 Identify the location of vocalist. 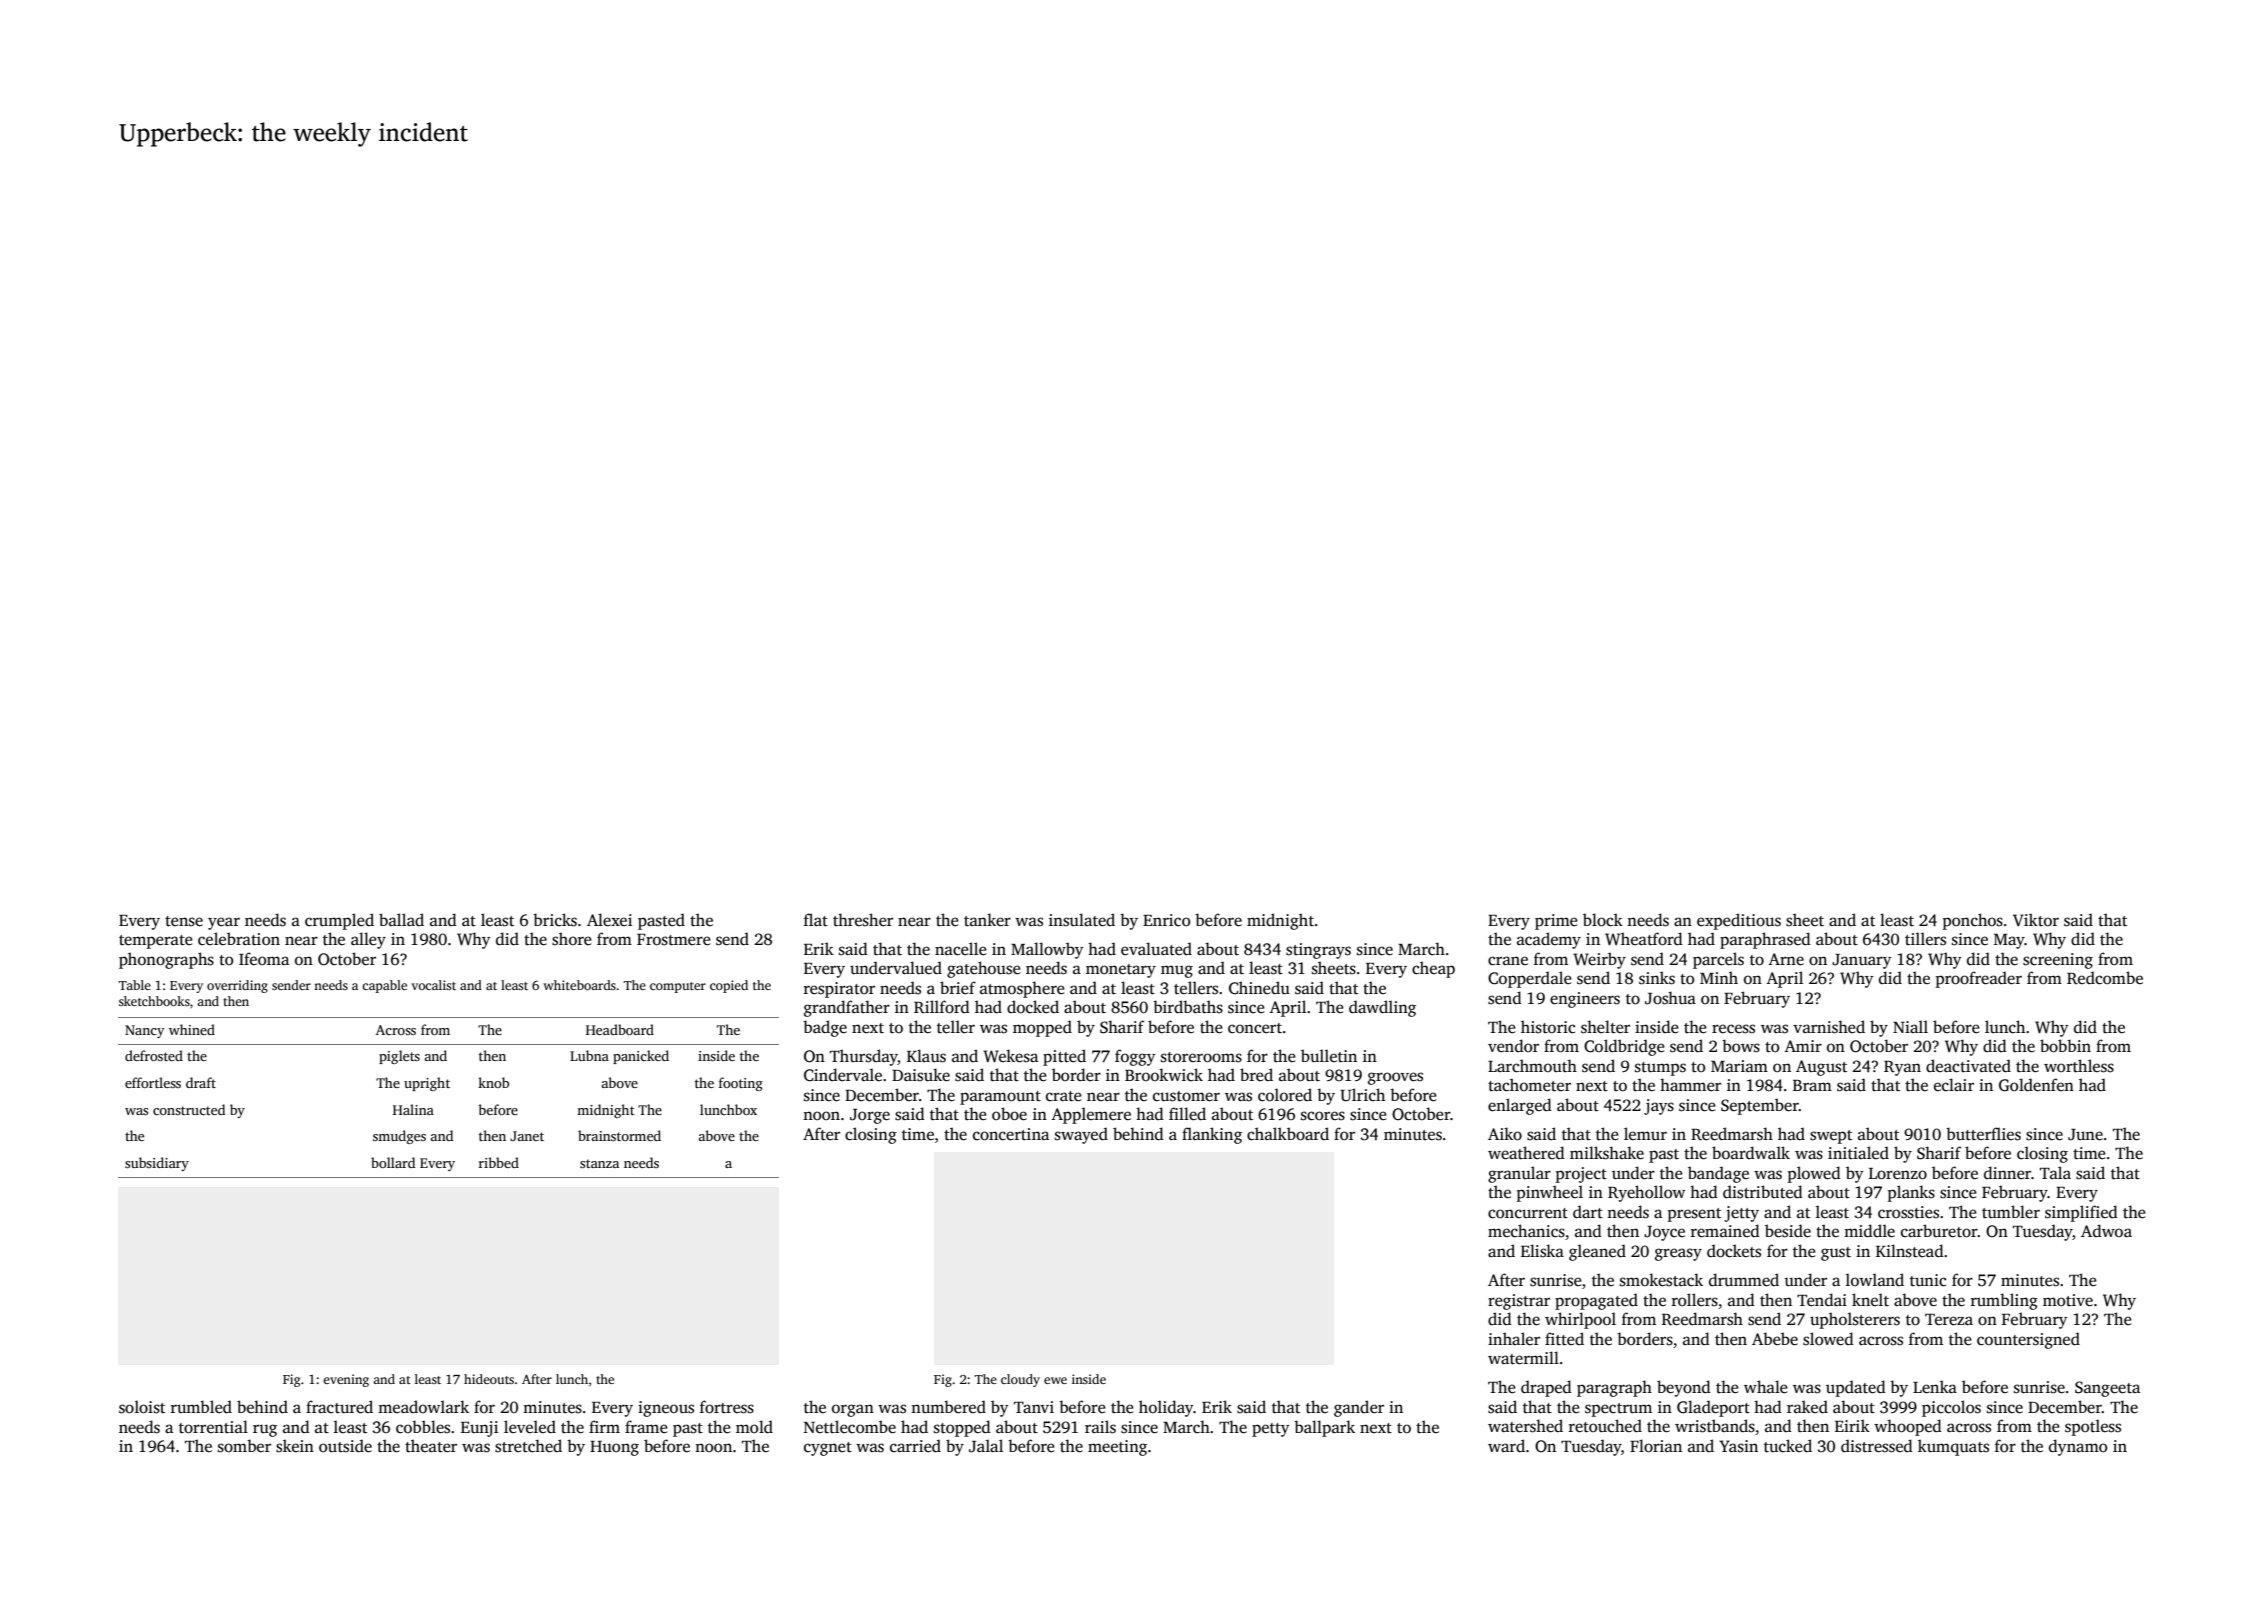
(433, 985).
